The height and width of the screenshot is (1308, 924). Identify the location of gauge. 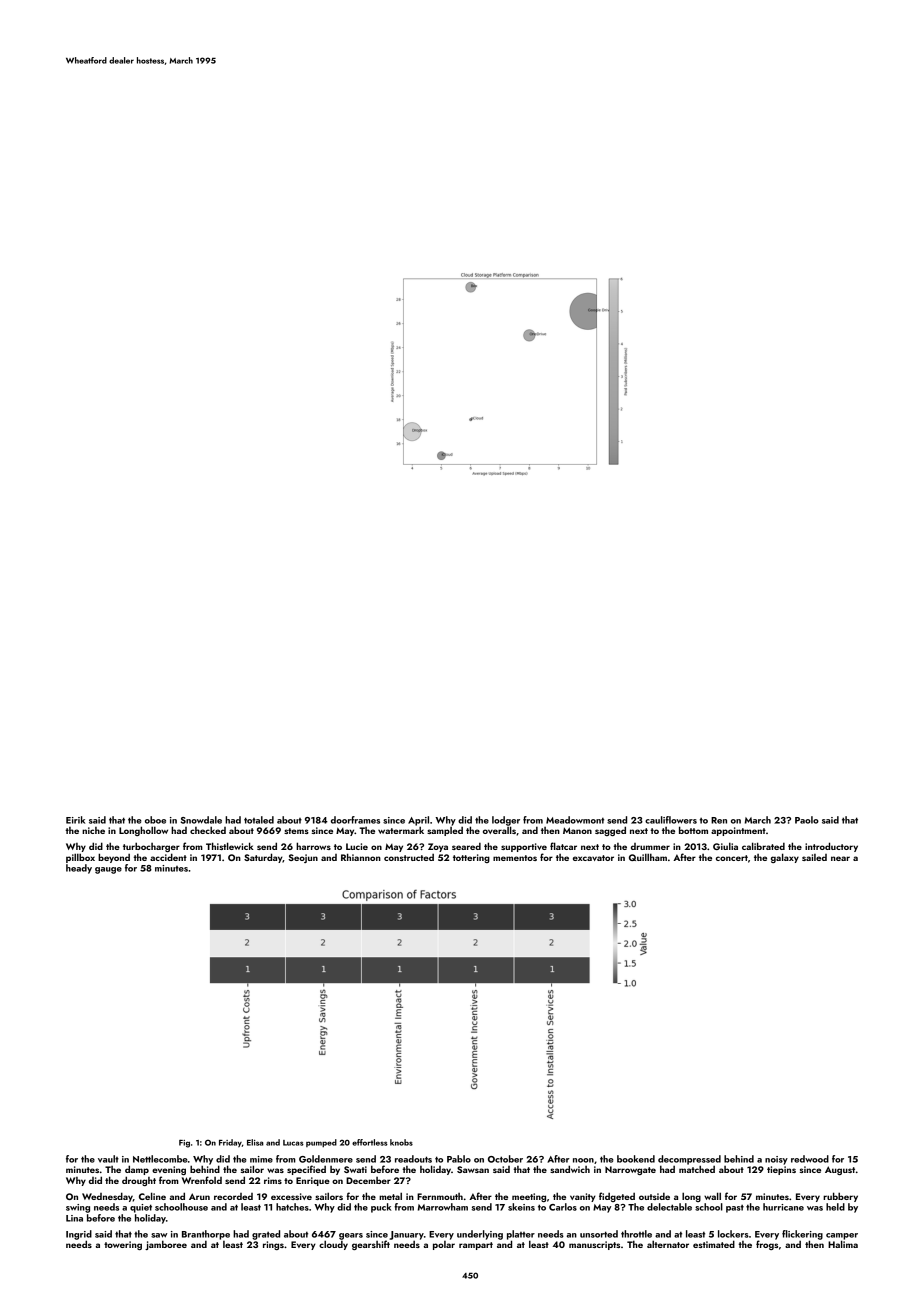
(108, 870).
